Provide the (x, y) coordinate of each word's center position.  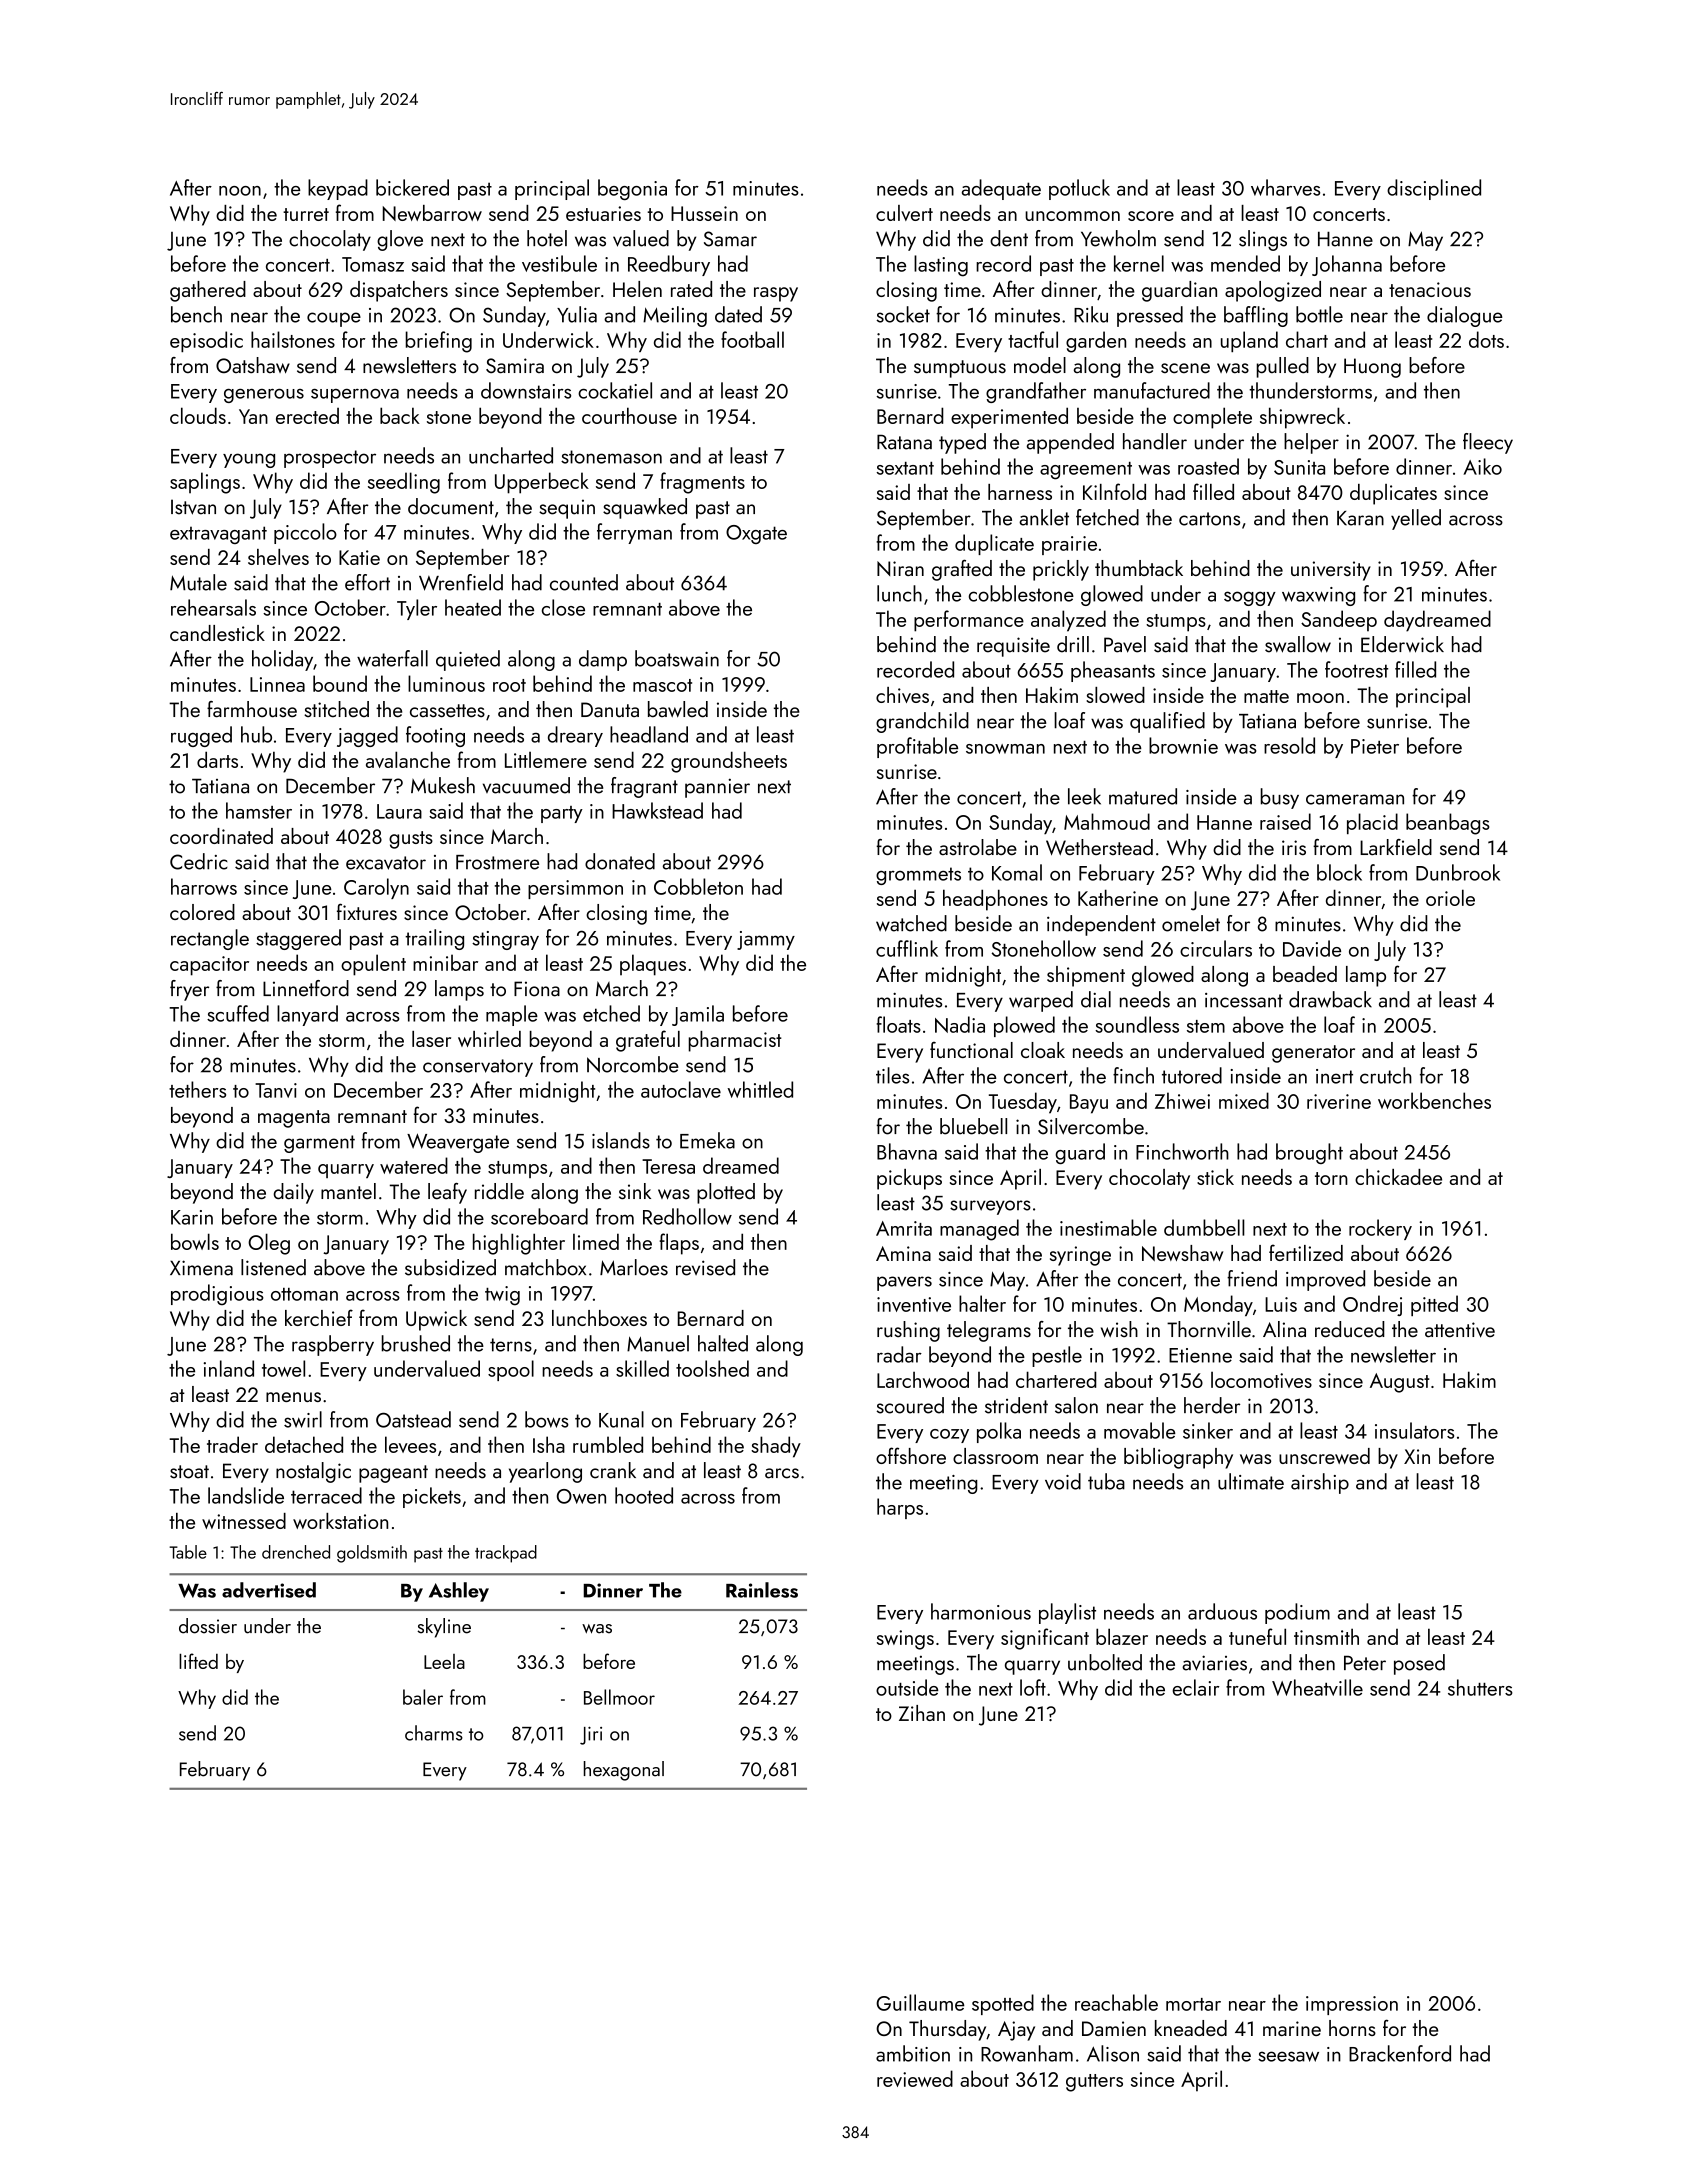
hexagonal (624, 1771)
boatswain (677, 658)
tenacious (1430, 289)
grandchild (922, 722)
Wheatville (1317, 1687)
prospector (330, 459)
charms (434, 1733)
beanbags (1448, 824)
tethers (197, 1089)
